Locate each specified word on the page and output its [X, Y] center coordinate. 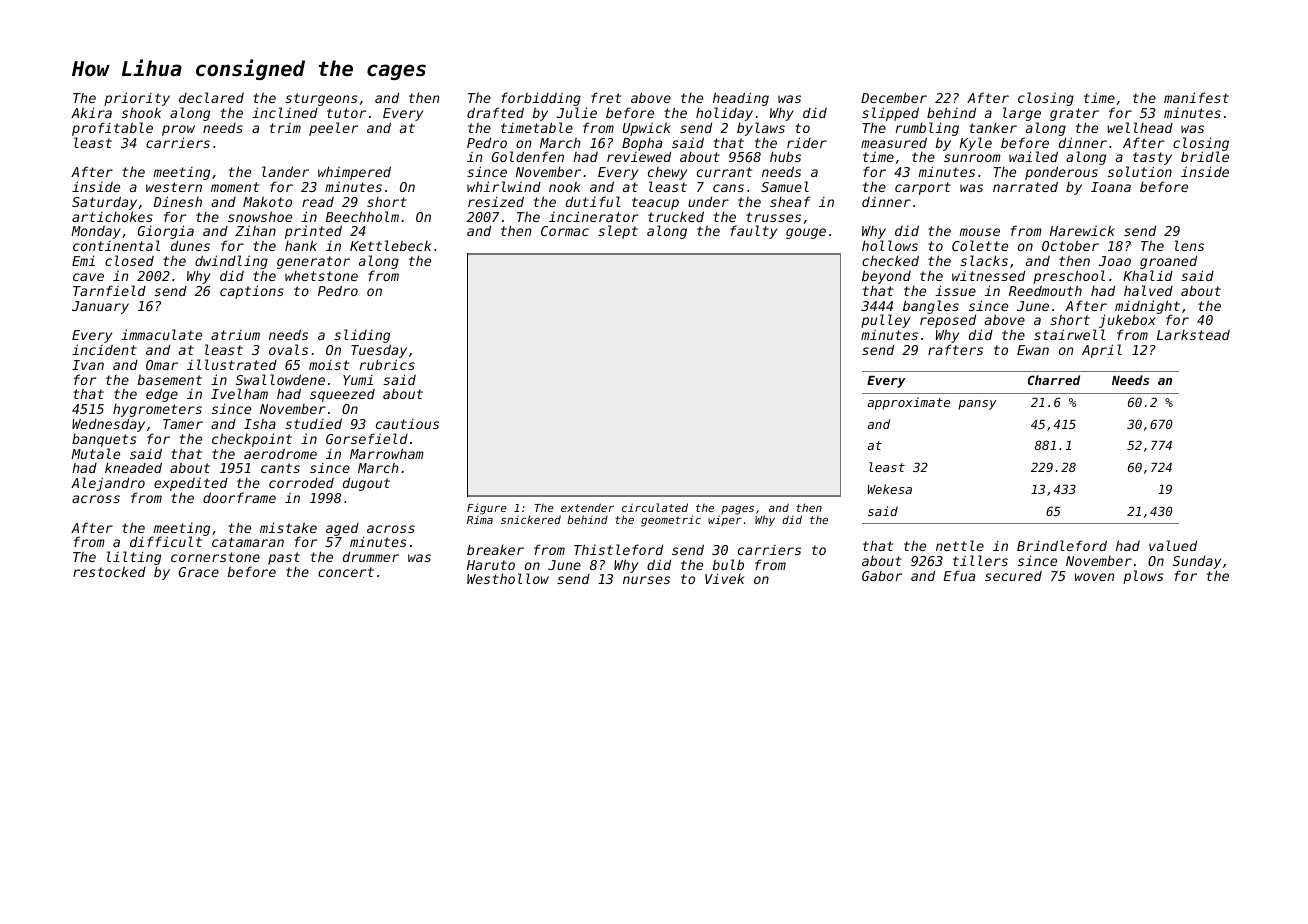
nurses [646, 580]
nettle [960, 545]
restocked [109, 571]
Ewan [1033, 350]
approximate [908, 403]
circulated [655, 507]
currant [724, 172]
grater [1074, 114]
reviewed [639, 157]
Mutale [95, 453]
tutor [346, 113]
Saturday [104, 203]
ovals [288, 349]
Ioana [1111, 187]
